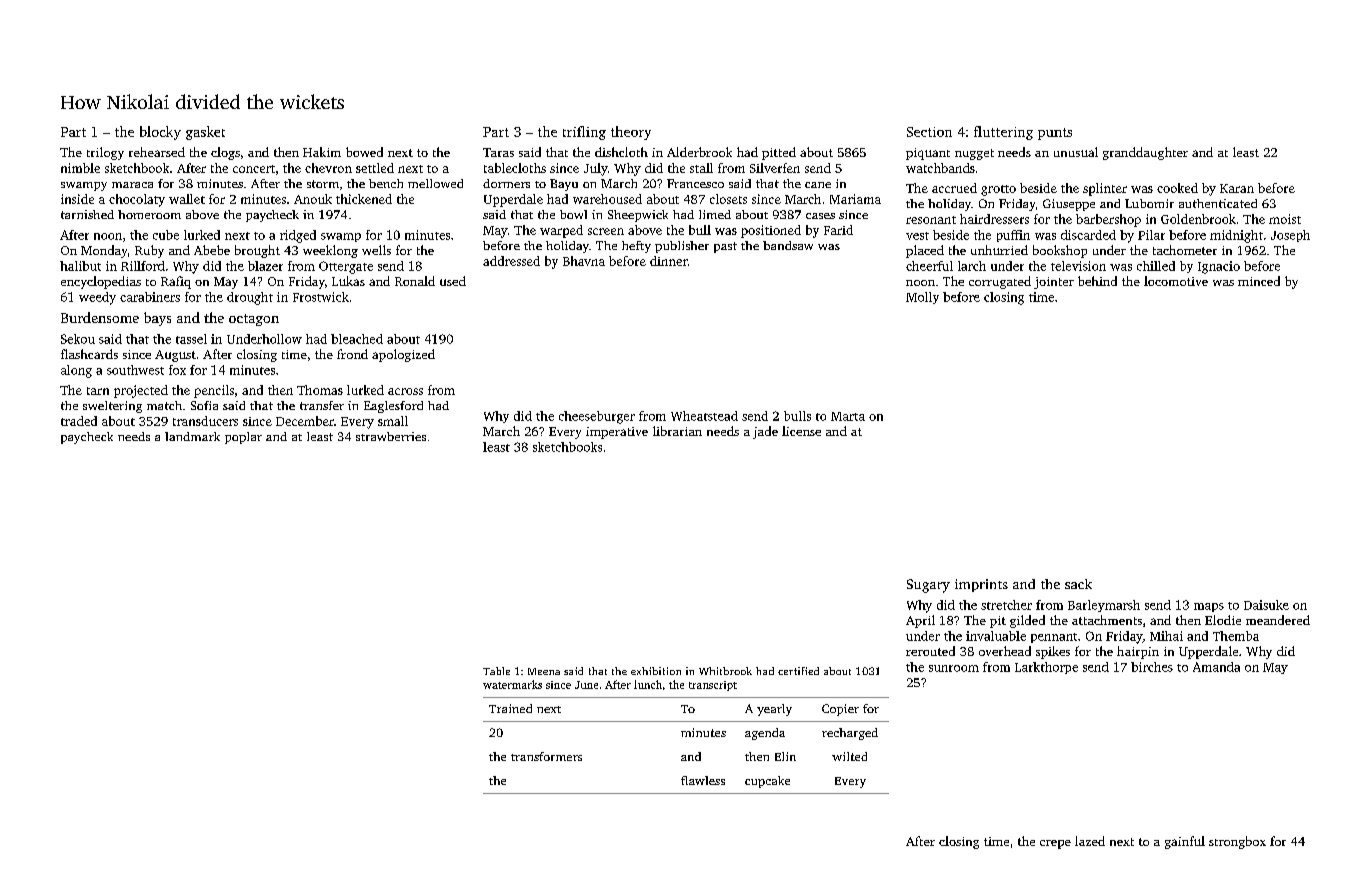 The width and height of the page is (1372, 887). What do you see at coordinates (546, 756) in the page?
I see `transformers` at bounding box center [546, 756].
